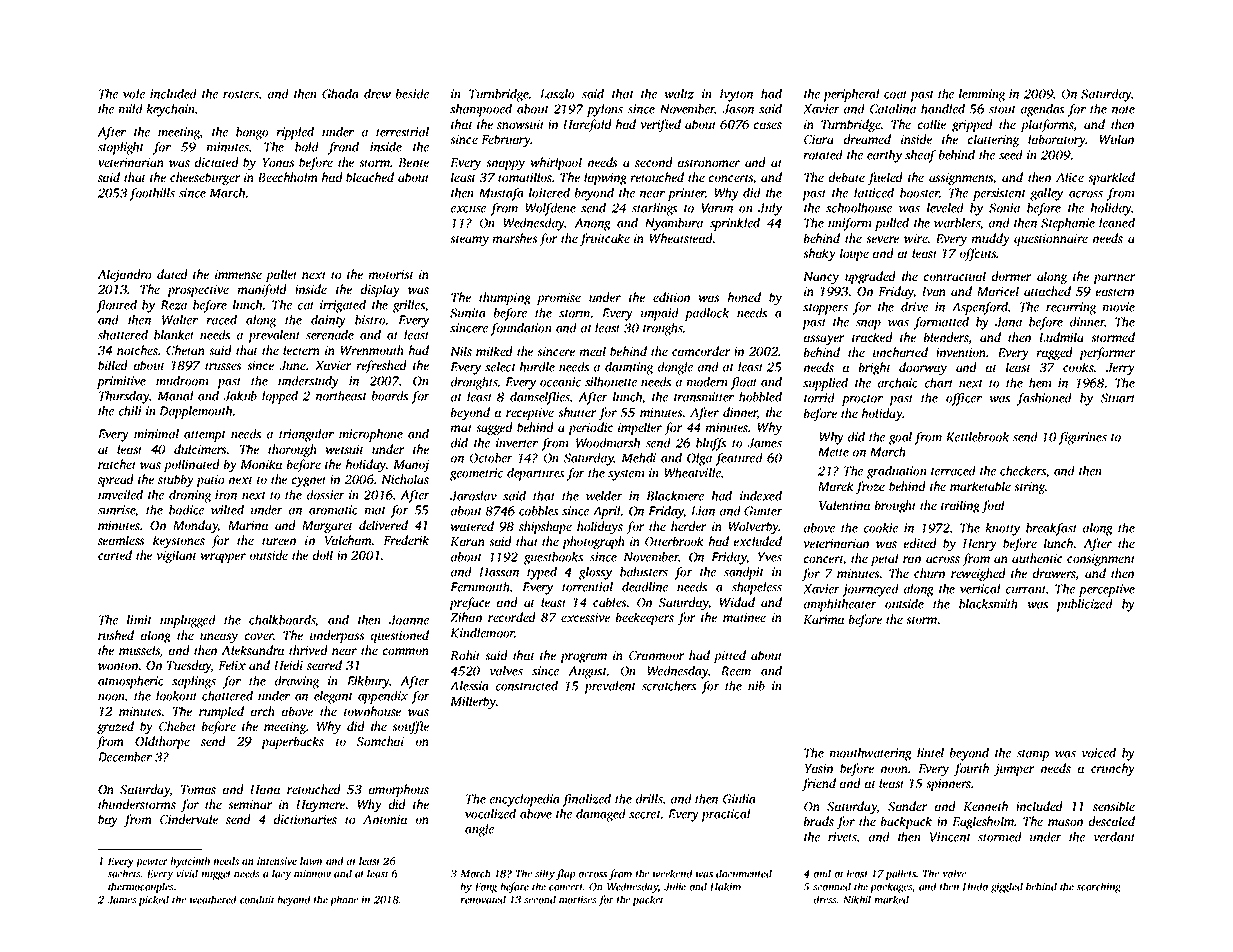 The height and width of the image is (952, 1233). I want to click on shampooed, so click(481, 110).
